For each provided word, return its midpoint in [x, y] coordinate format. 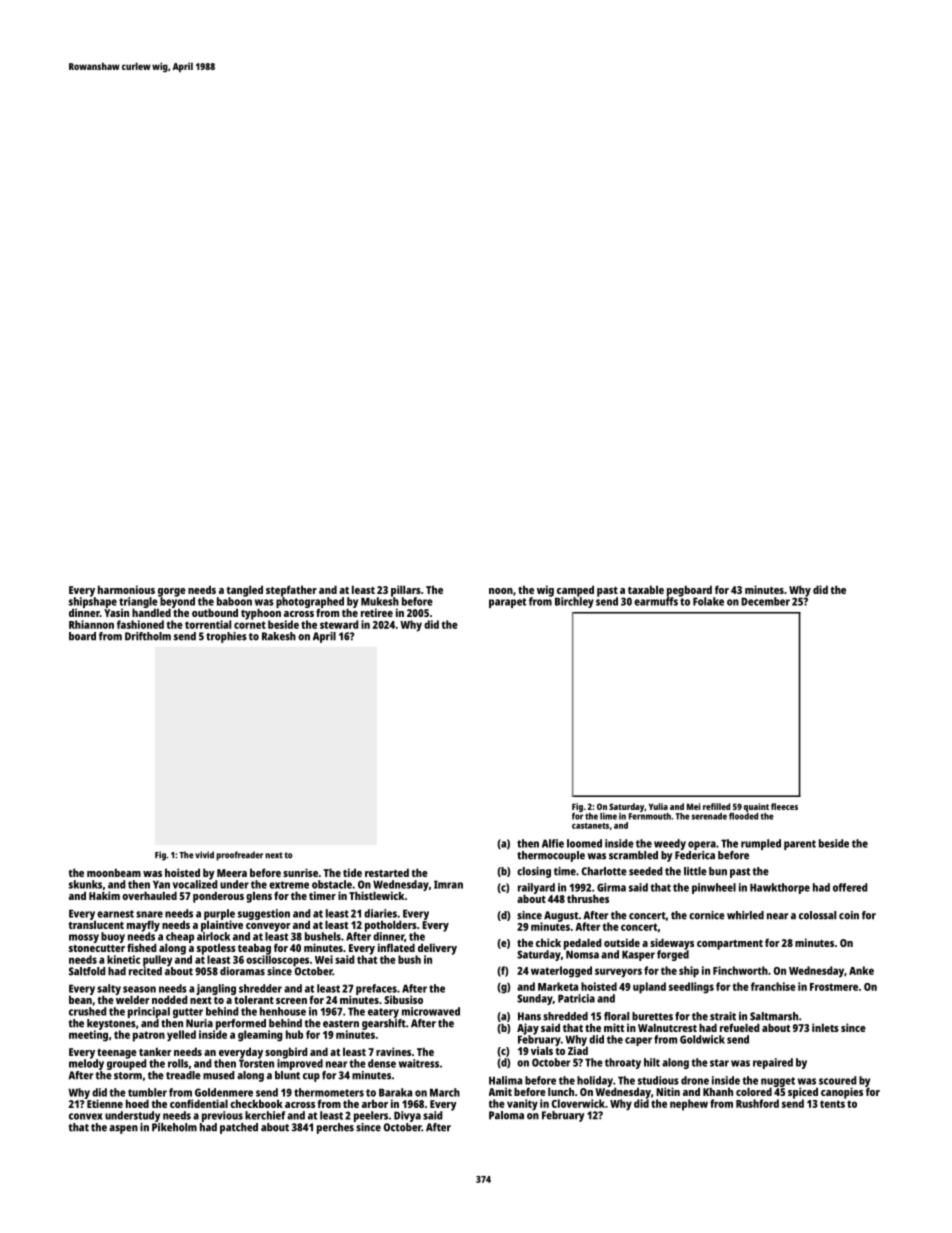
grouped [127, 1064]
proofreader [239, 856]
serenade [709, 816]
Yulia [658, 806]
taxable [646, 589]
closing [534, 872]
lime [608, 816]
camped [575, 591]
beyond [177, 602]
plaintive [222, 926]
